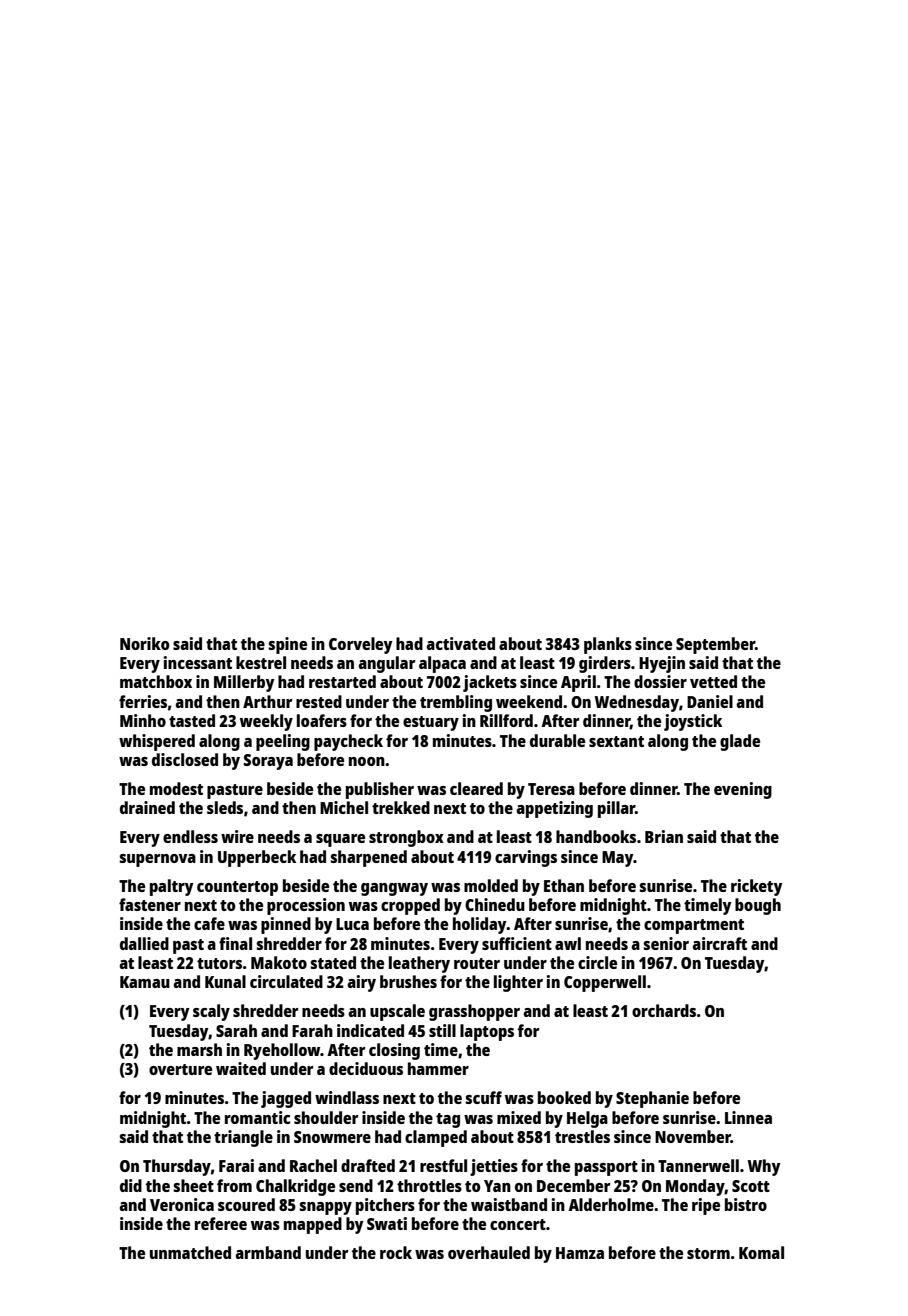 This page has height=1316, width=908. I want to click on planks, so click(608, 645).
